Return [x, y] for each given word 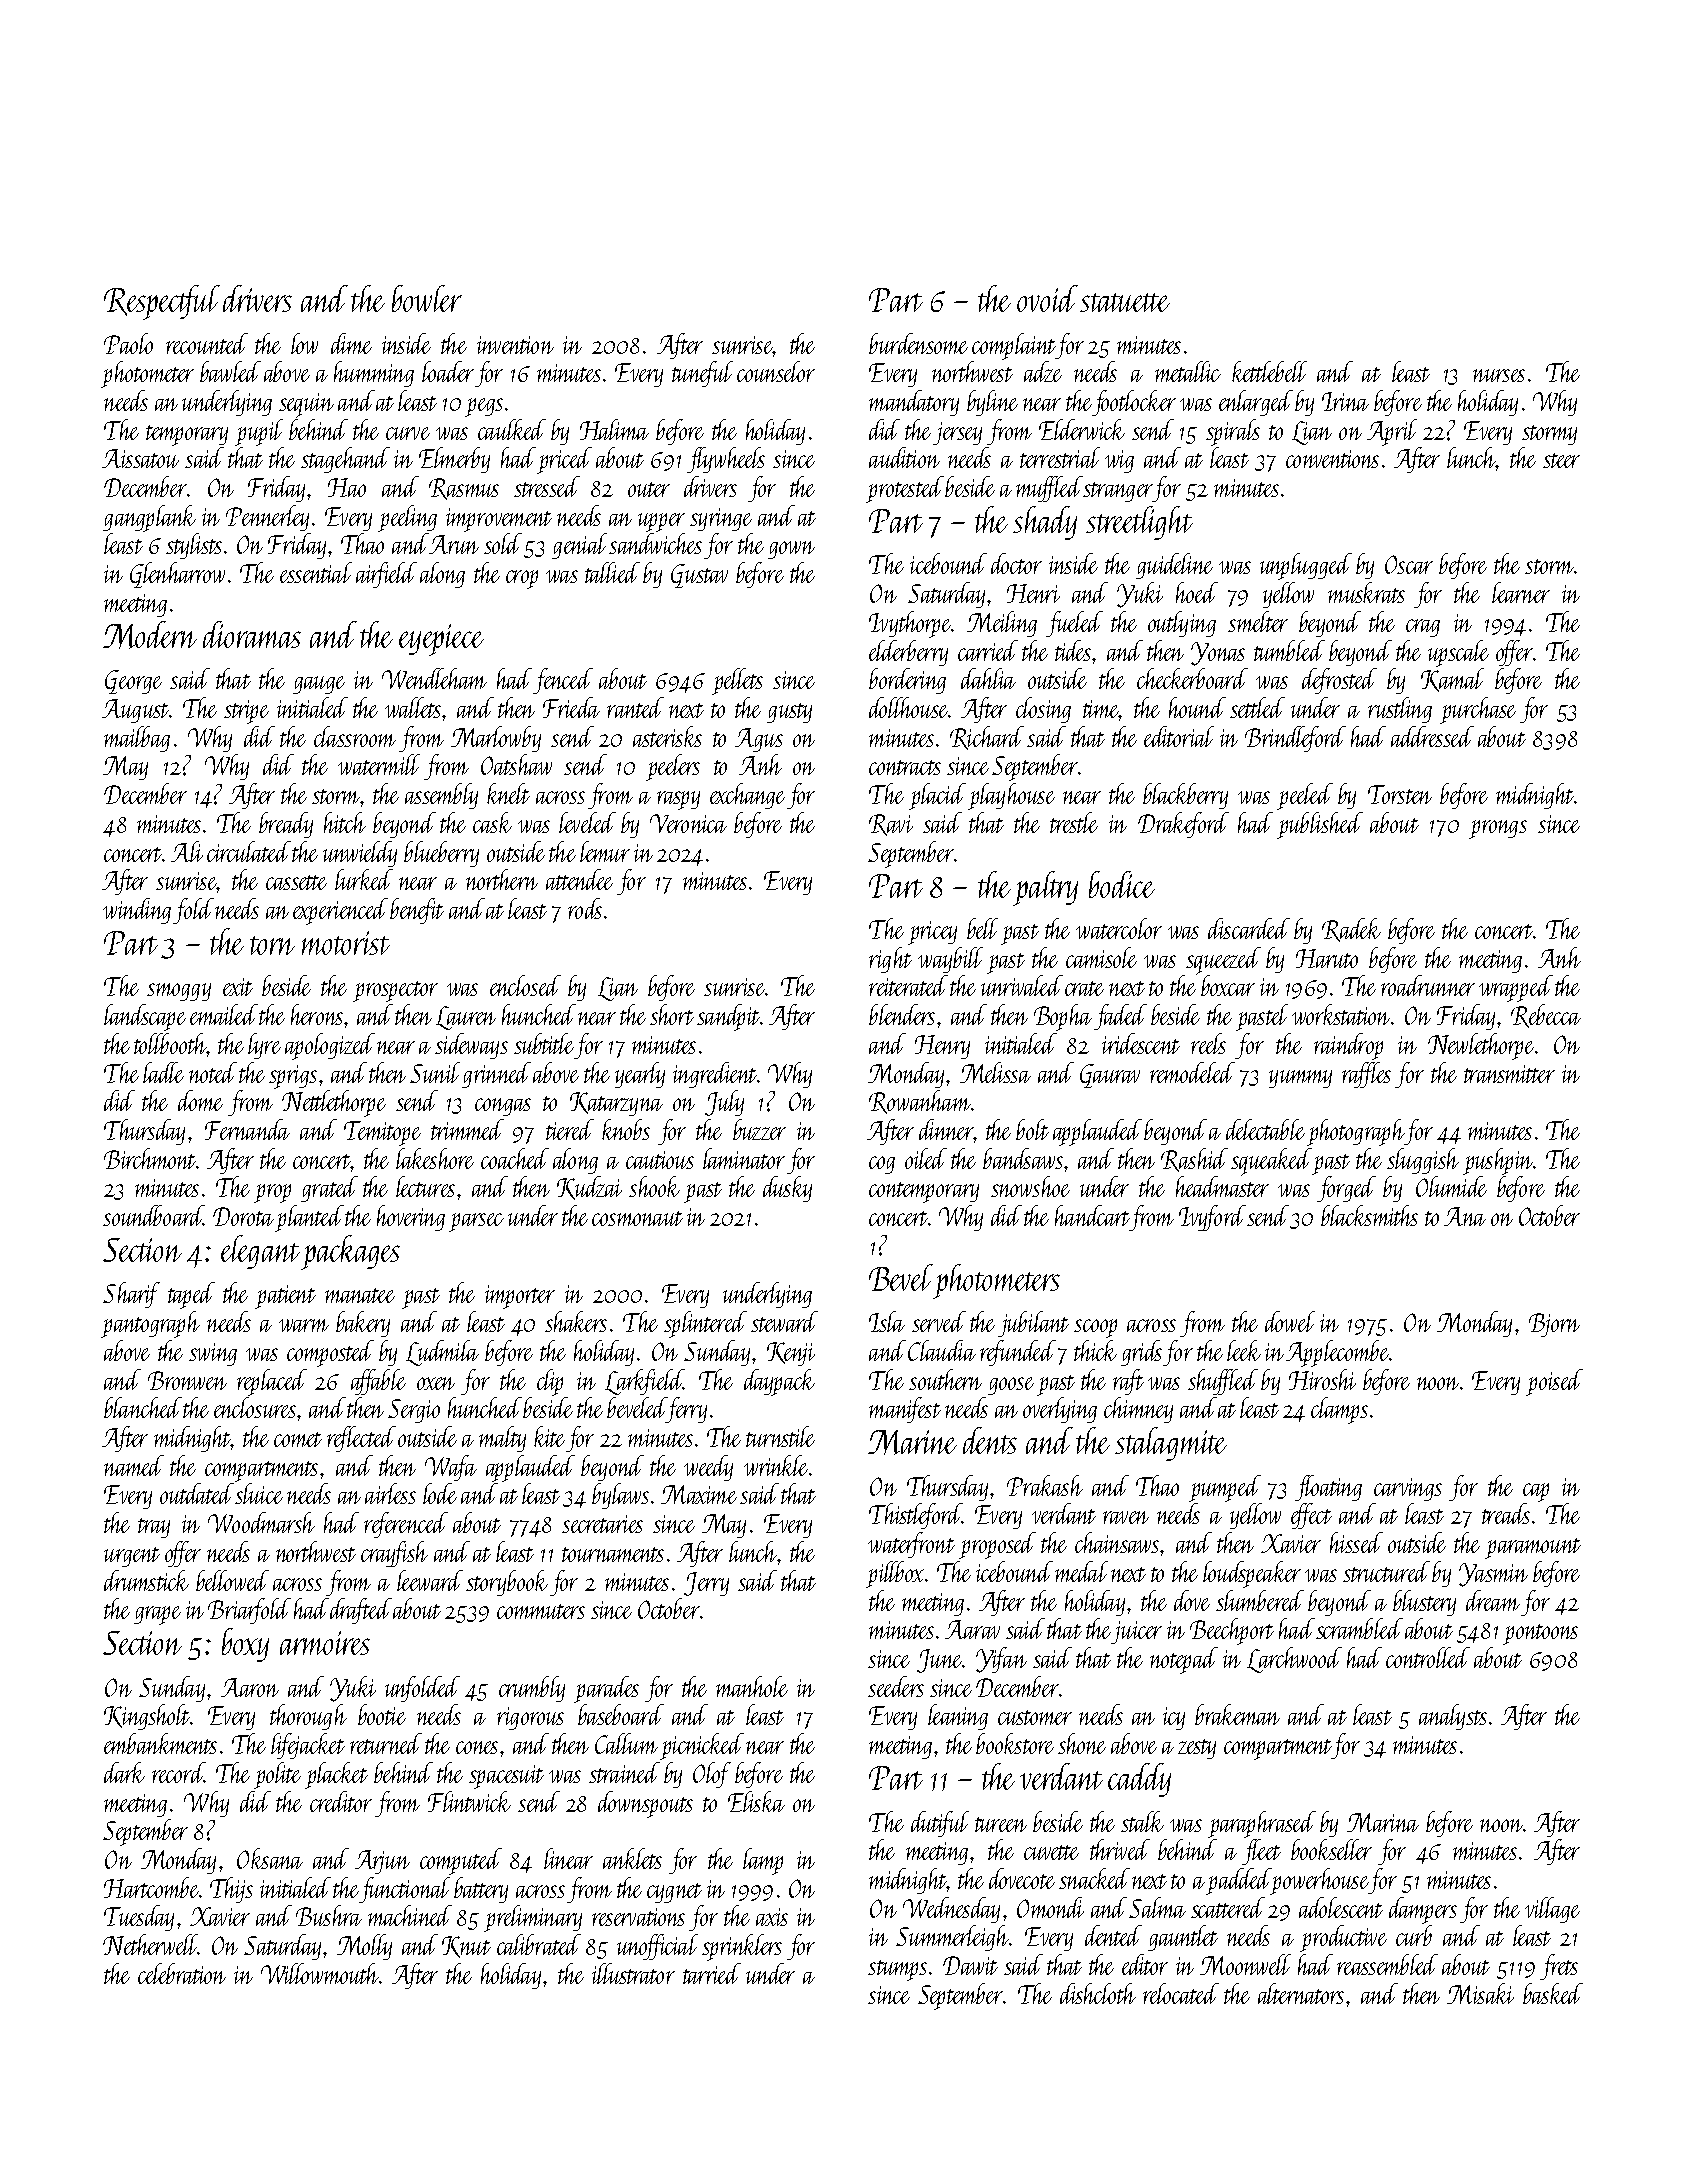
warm [304, 1325]
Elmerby [454, 460]
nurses [1499, 375]
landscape [145, 1017]
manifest [905, 1410]
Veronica [688, 823]
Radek [1351, 930]
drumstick [146, 1580]
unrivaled [1022, 985]
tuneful [702, 374]
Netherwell [150, 1944]
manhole [752, 1686]
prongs [1498, 829]
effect [1311, 1516]
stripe [246, 712]
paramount [1533, 1548]
